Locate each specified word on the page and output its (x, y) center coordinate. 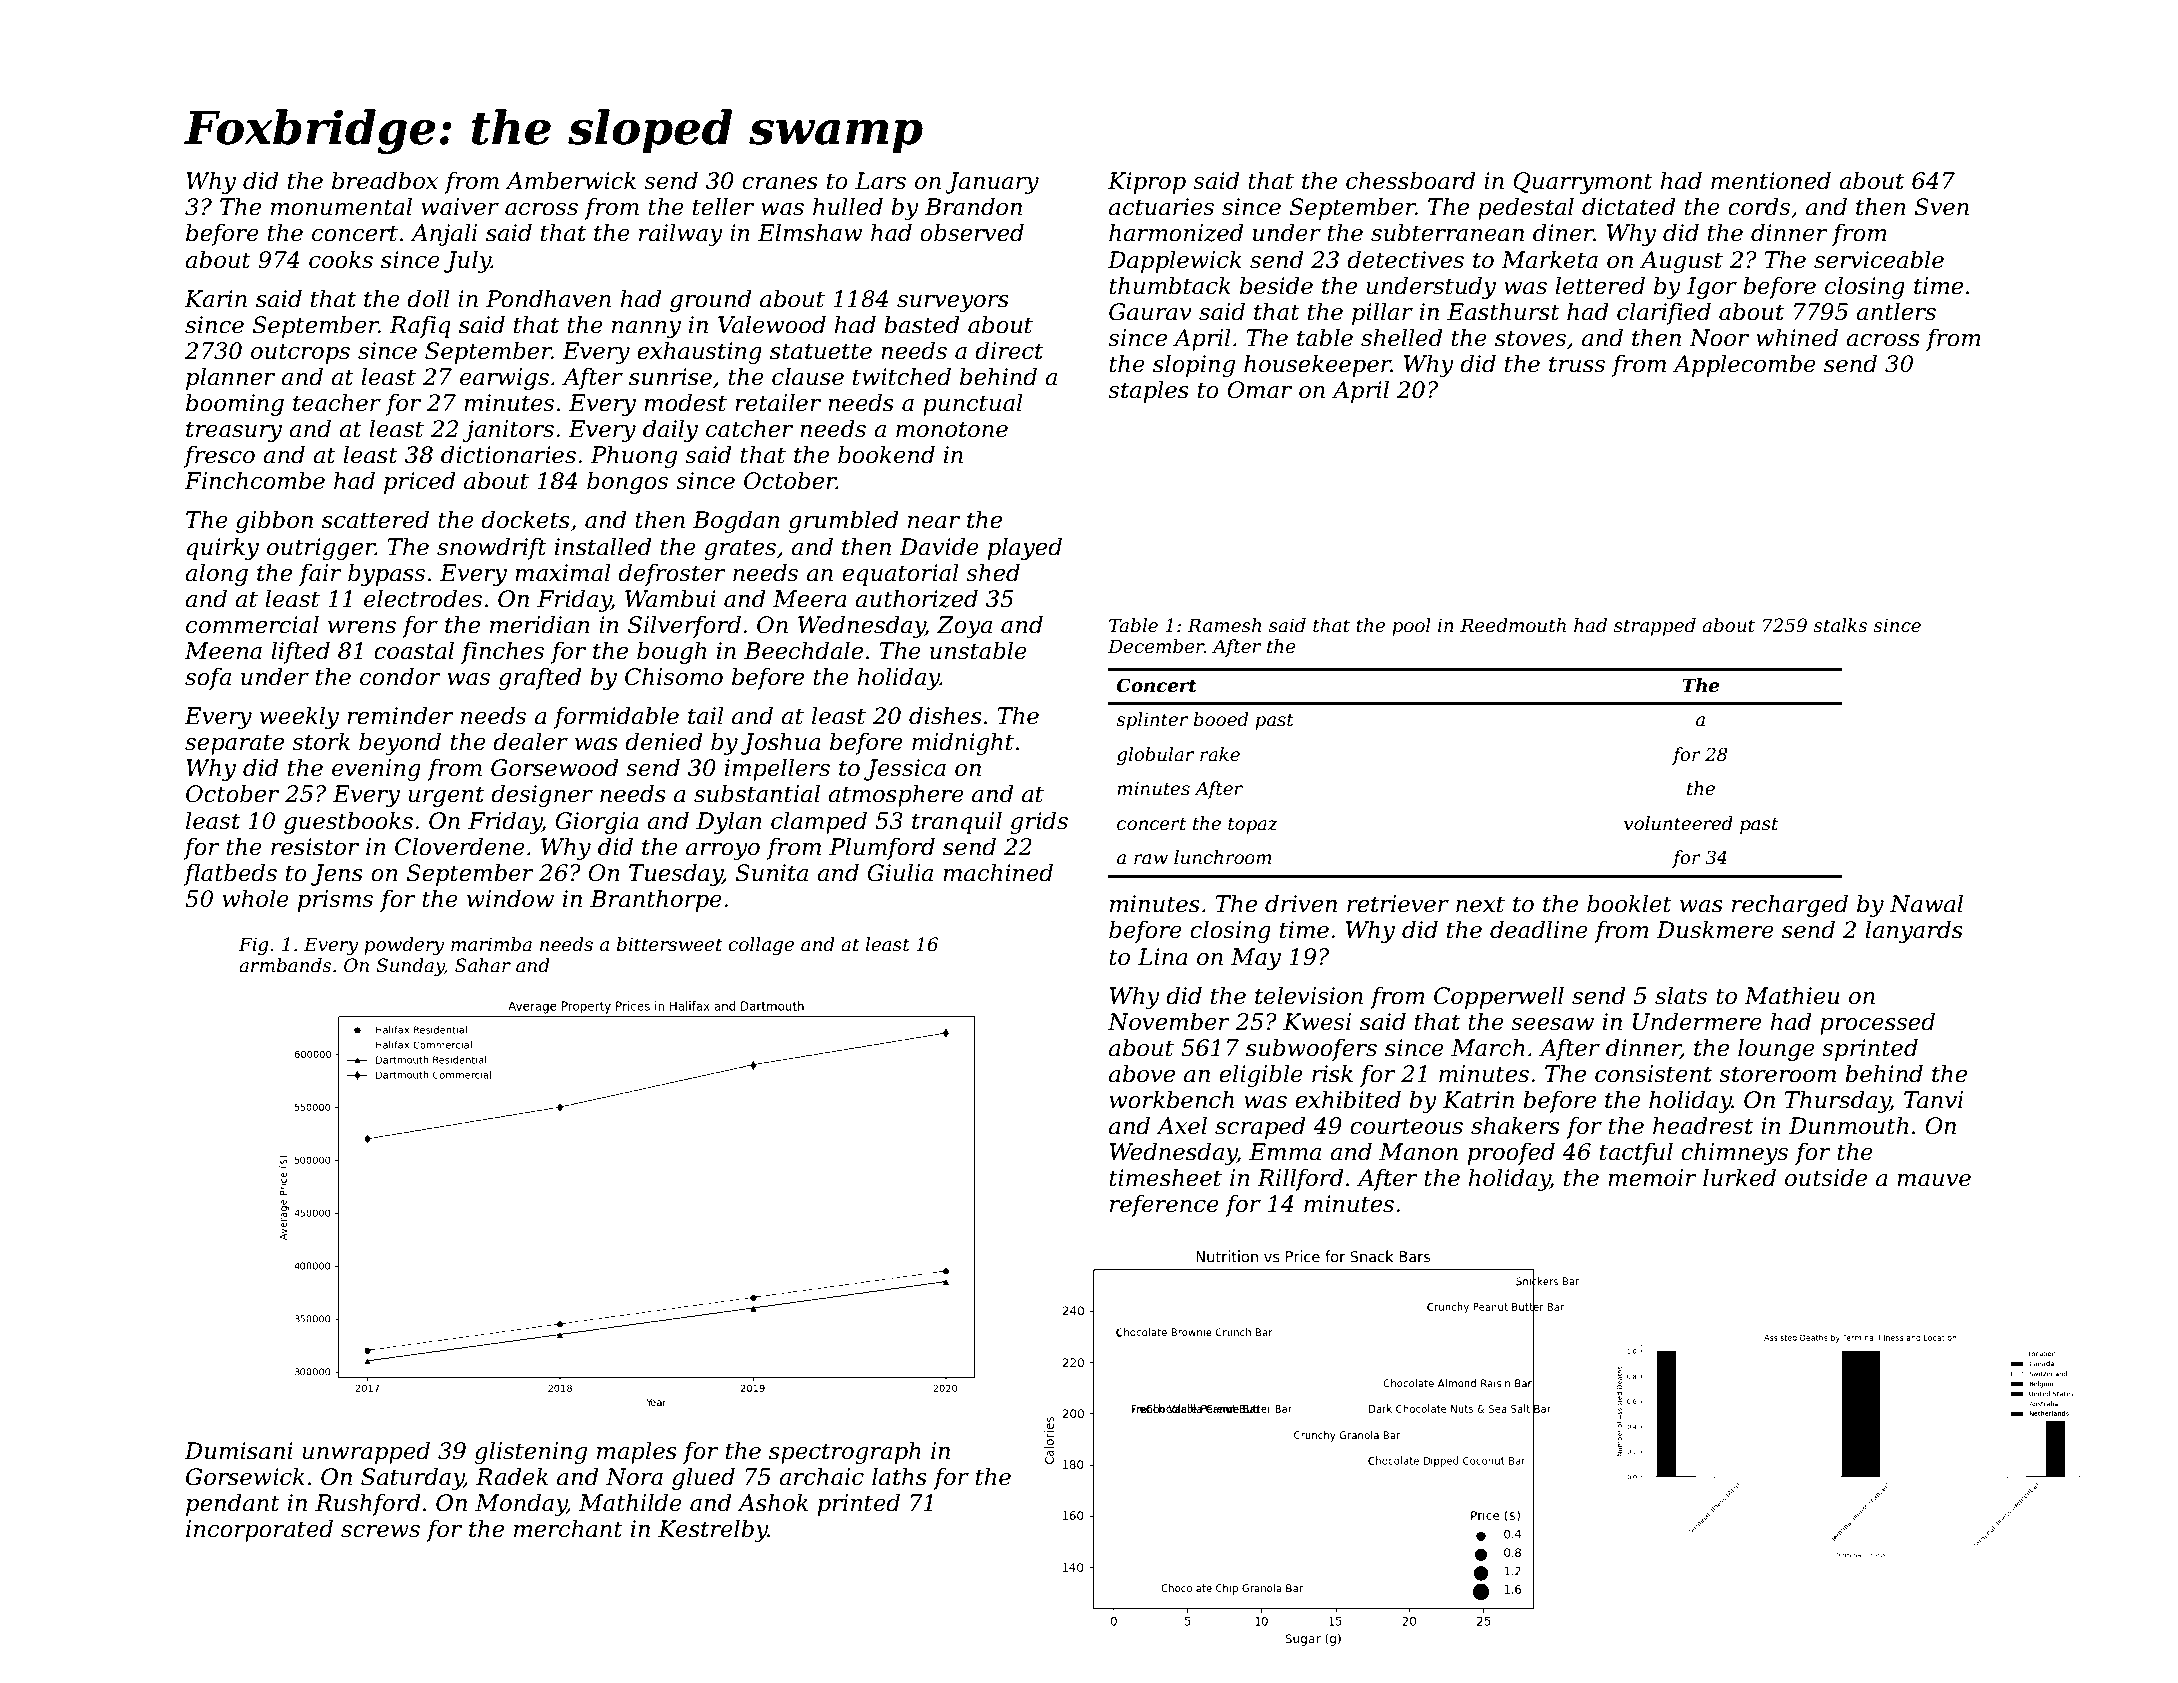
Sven (1941, 207)
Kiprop (1147, 183)
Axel (1181, 1125)
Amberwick (570, 180)
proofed (1511, 1153)
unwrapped (366, 1452)
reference (1164, 1206)
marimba (491, 944)
